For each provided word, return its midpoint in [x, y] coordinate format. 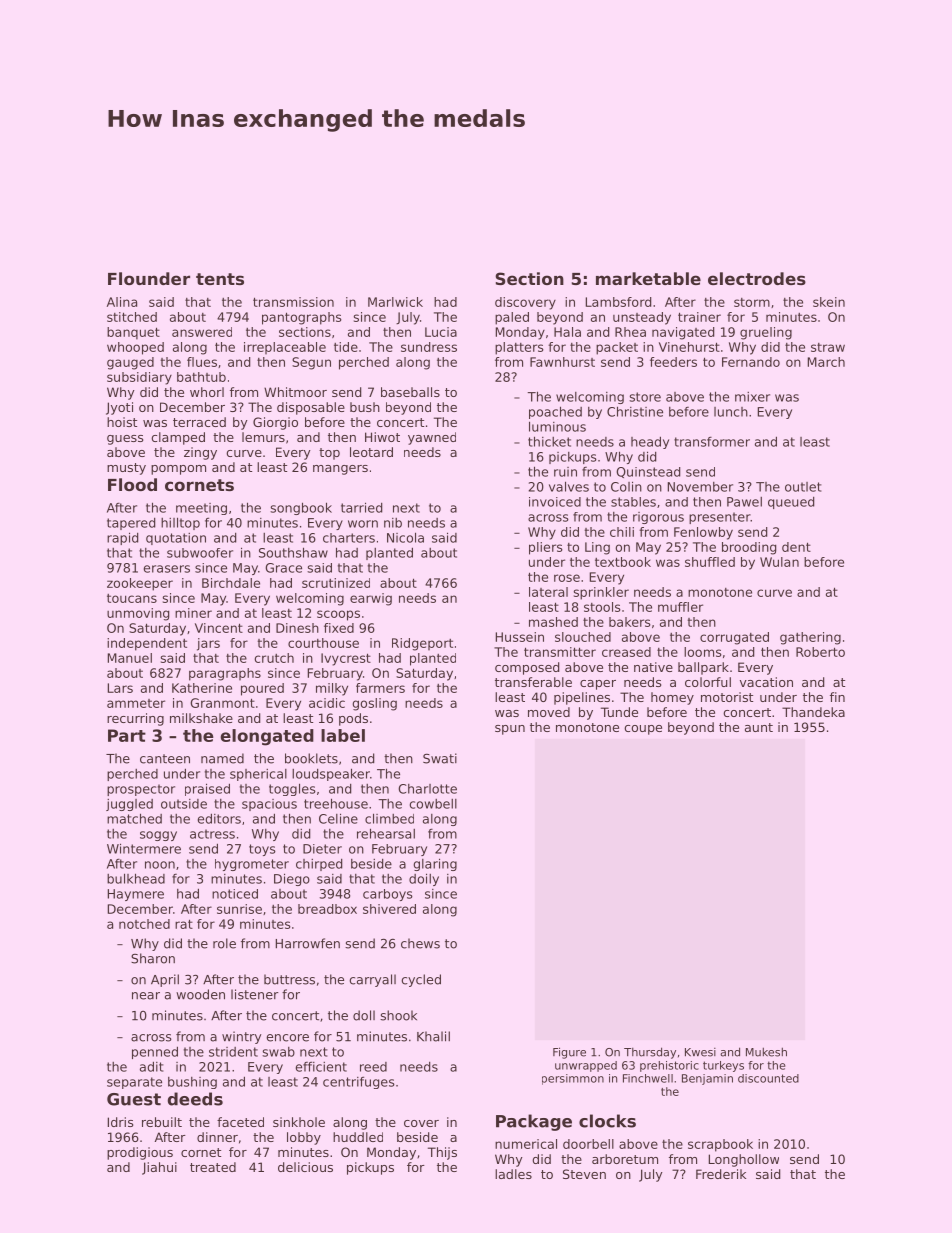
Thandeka [813, 712]
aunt [759, 727]
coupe [643, 730]
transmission [293, 302]
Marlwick [395, 302]
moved [549, 712]
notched [144, 924]
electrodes [757, 278]
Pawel [744, 502]
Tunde [619, 712]
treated [213, 1167]
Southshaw [293, 552]
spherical [258, 775]
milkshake [201, 718]
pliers [546, 548]
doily [424, 879]
